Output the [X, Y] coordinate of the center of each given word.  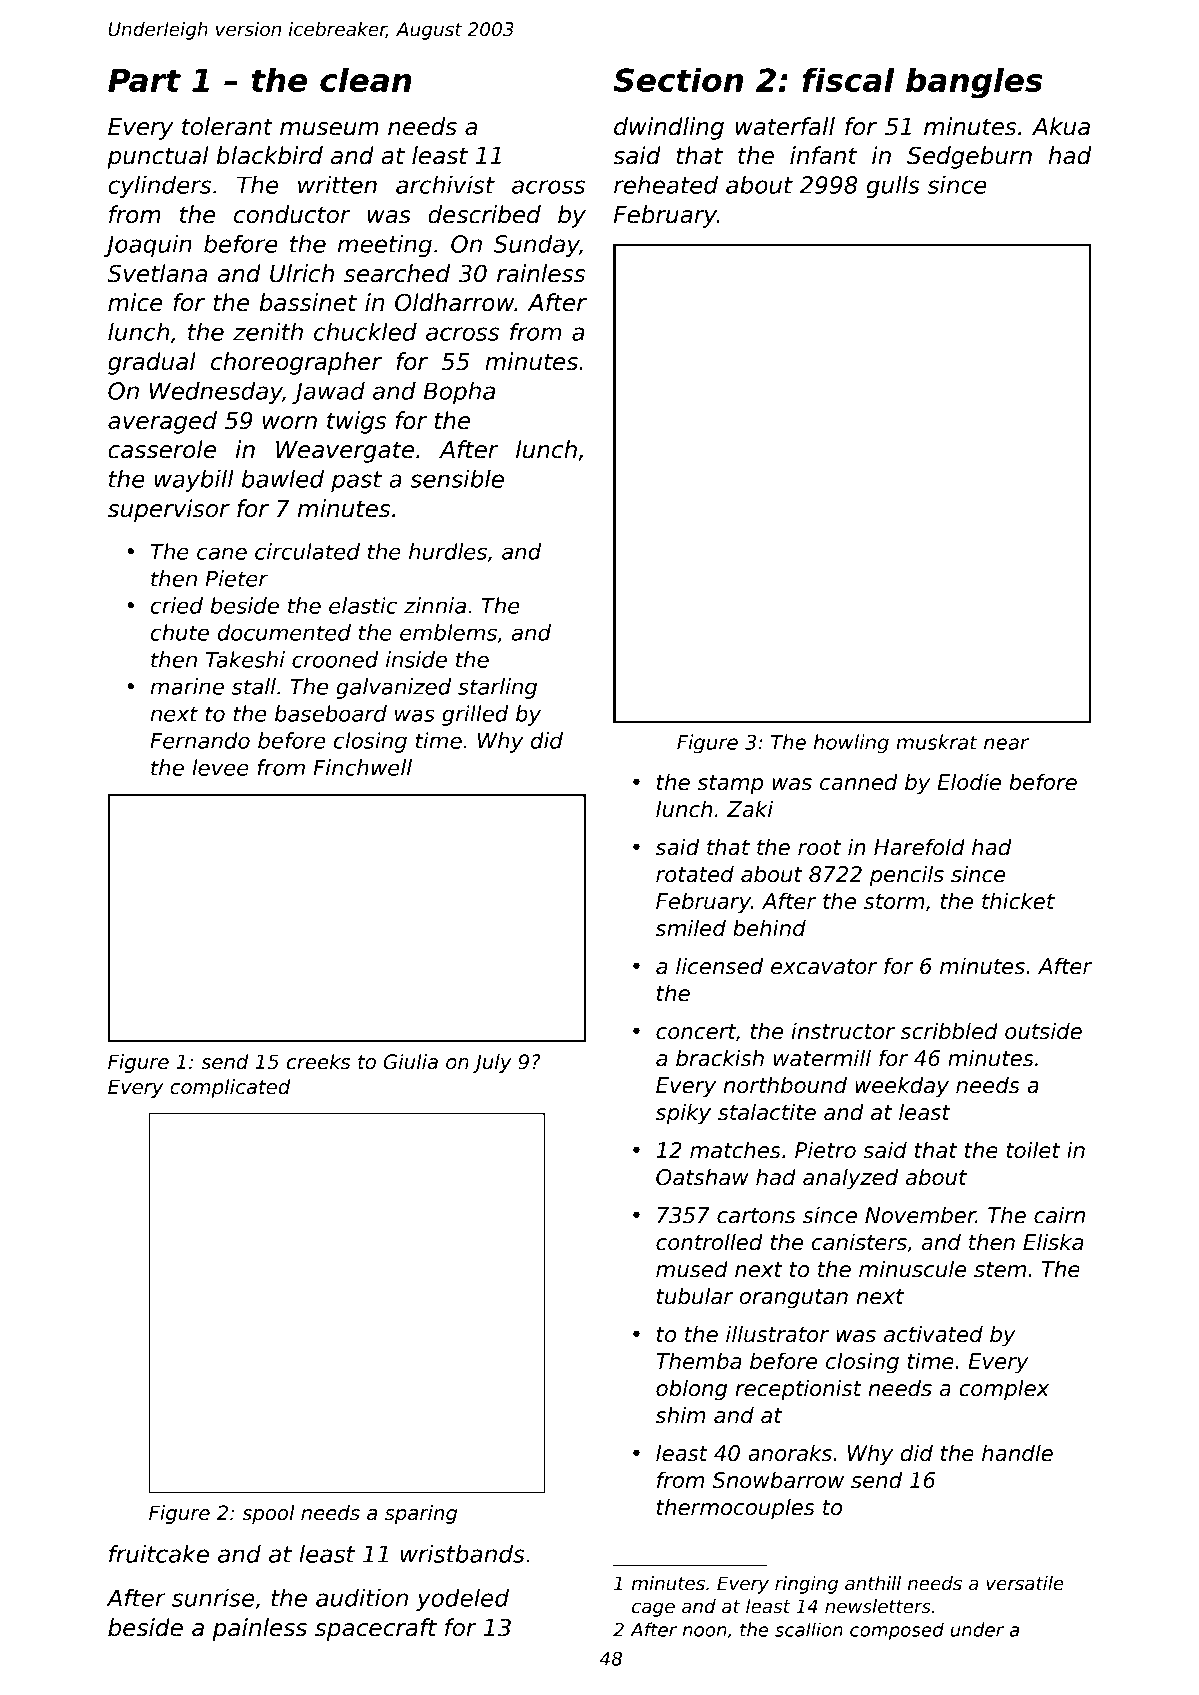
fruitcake [159, 1554]
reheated [666, 185]
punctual [158, 157]
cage [653, 1609]
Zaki [750, 809]
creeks [318, 1062]
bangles [974, 83]
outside [1043, 1031]
